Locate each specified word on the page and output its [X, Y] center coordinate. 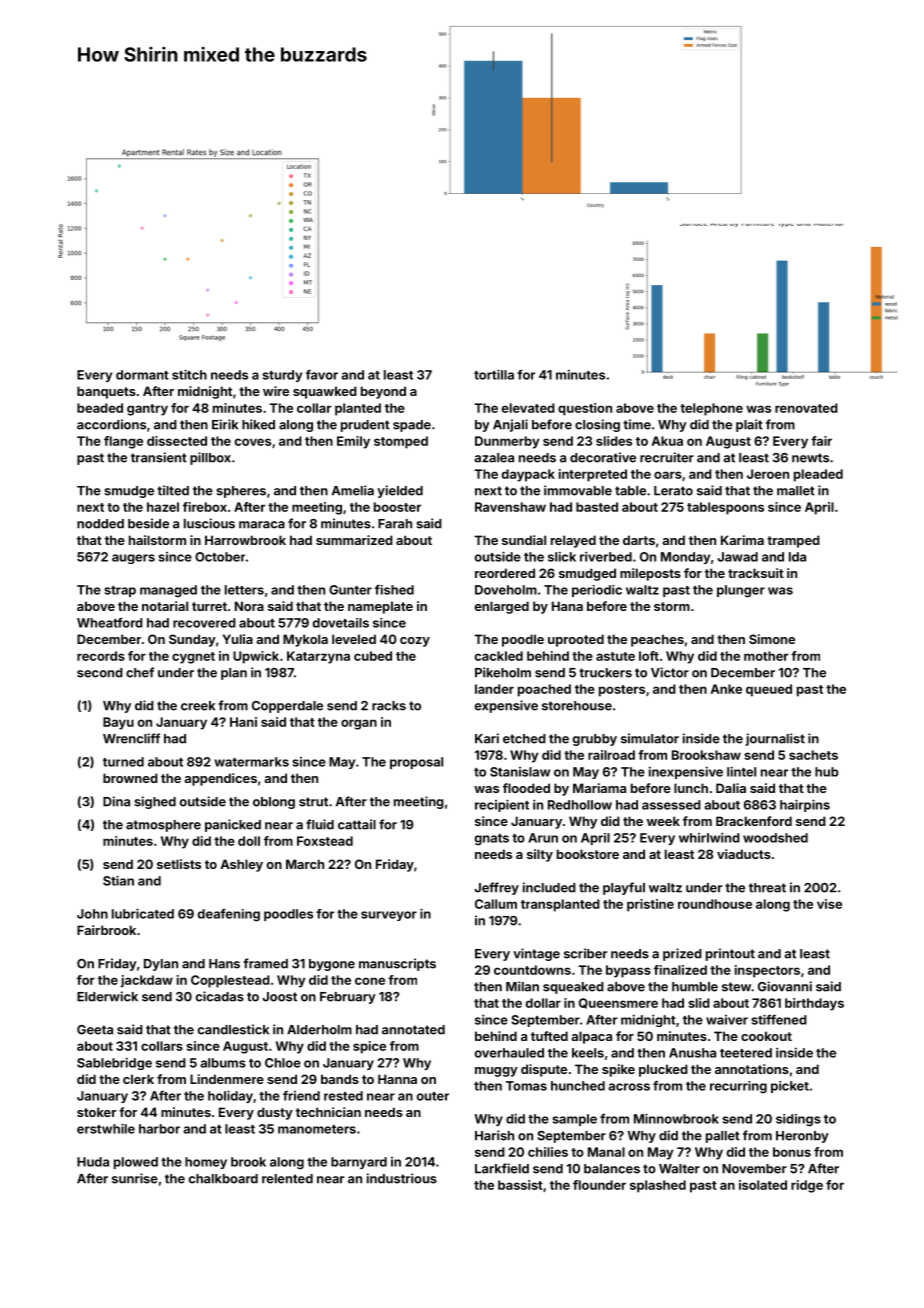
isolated [763, 1185]
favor [322, 375]
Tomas [526, 1086]
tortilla [494, 374]
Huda [93, 1162]
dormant [142, 375]
